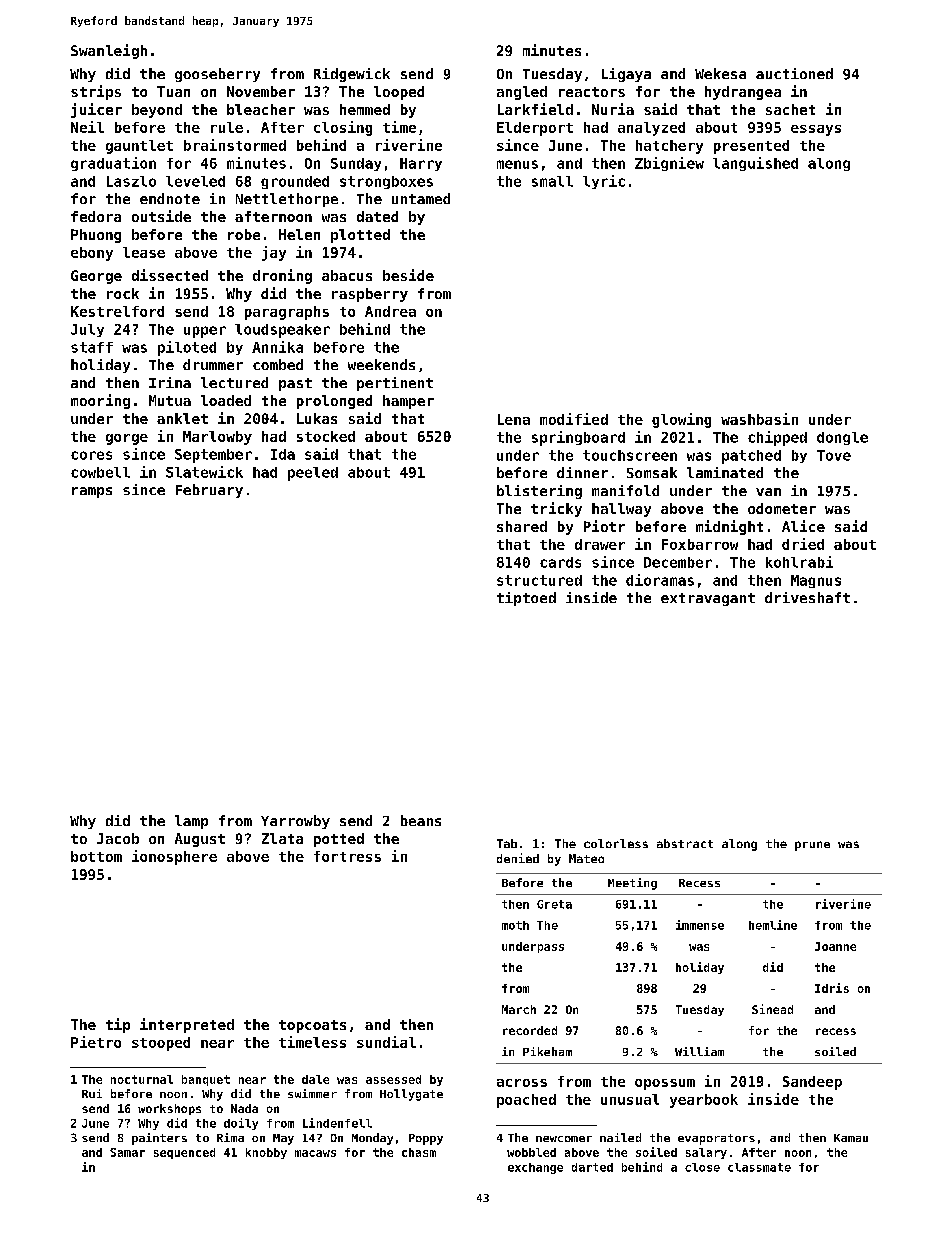  I want to click on essays, so click(816, 130).
